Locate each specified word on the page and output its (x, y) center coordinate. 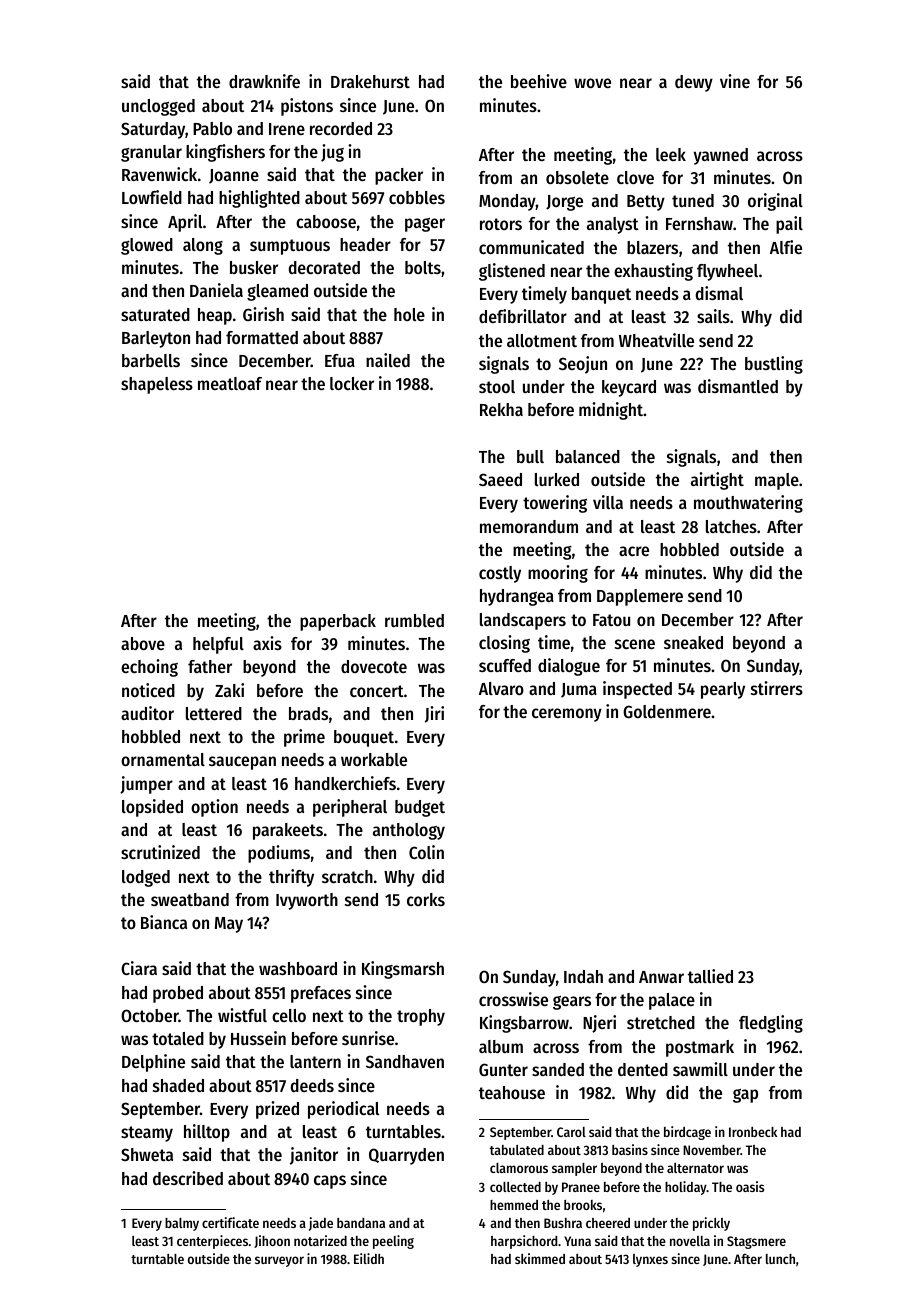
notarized (320, 1240)
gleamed (277, 292)
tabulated (517, 1150)
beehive (539, 81)
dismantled (738, 386)
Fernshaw (699, 223)
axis (267, 643)
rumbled (414, 620)
